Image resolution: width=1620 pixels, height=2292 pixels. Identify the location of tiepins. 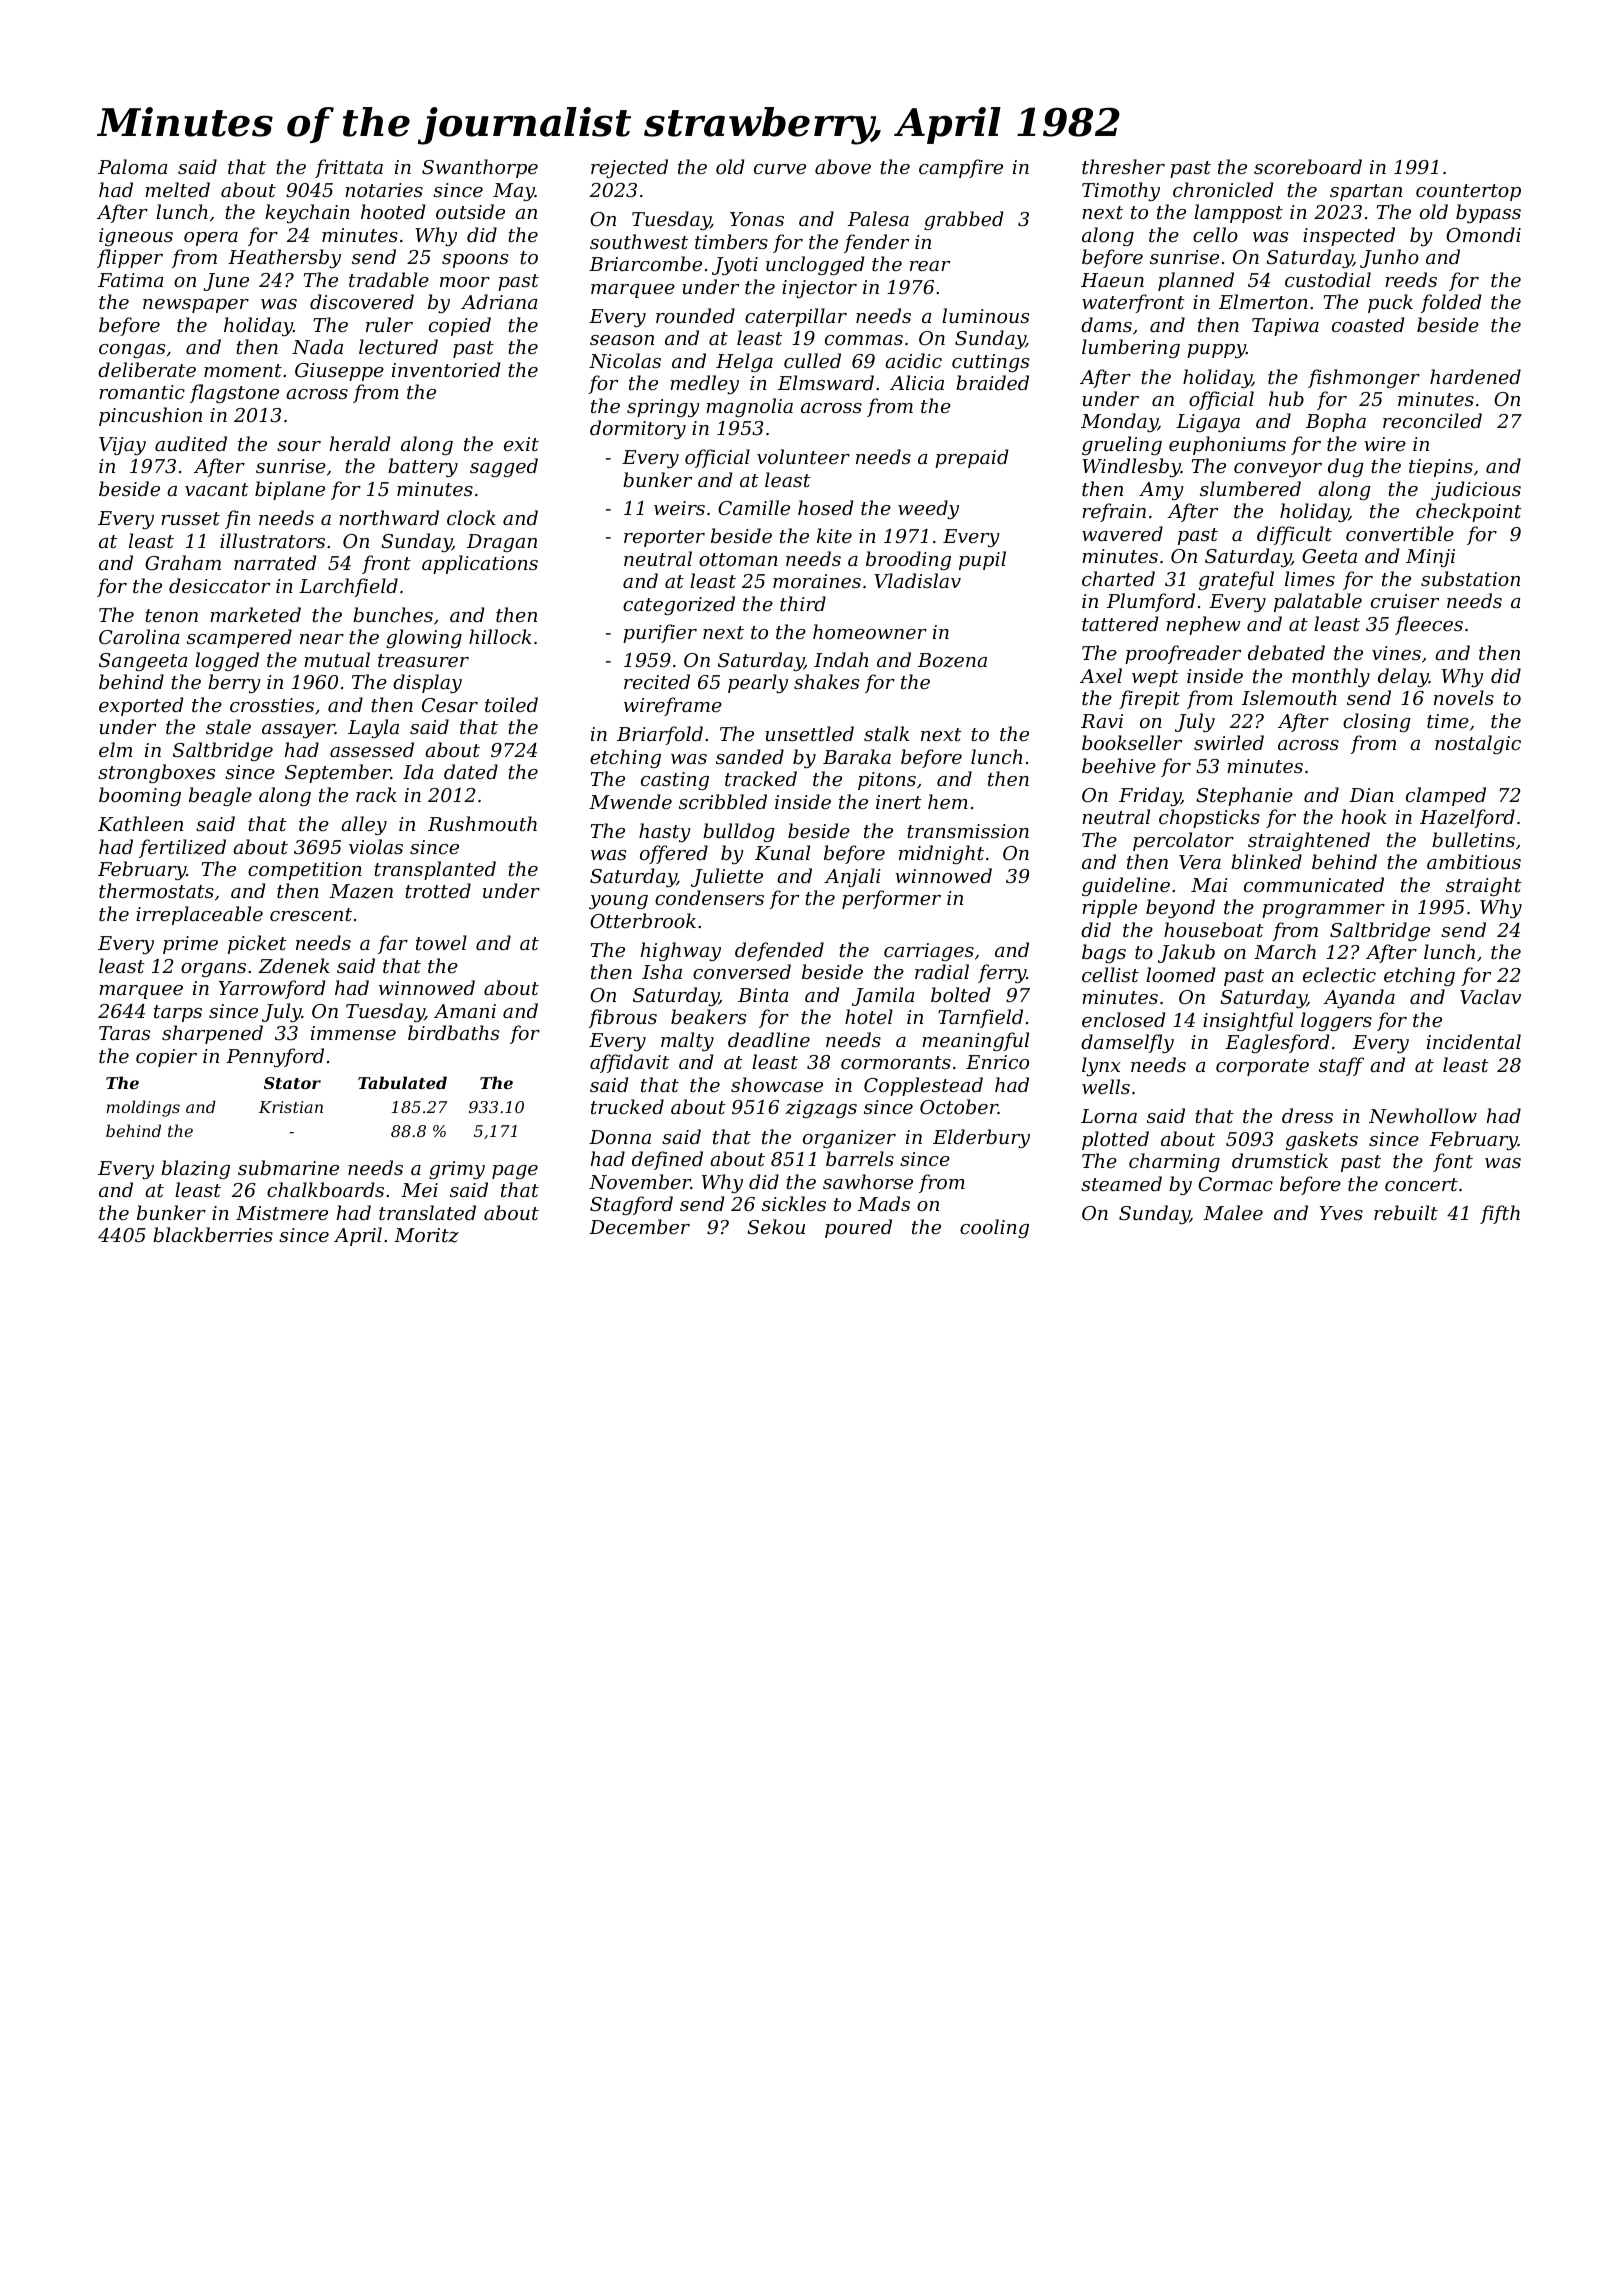
(1441, 468).
